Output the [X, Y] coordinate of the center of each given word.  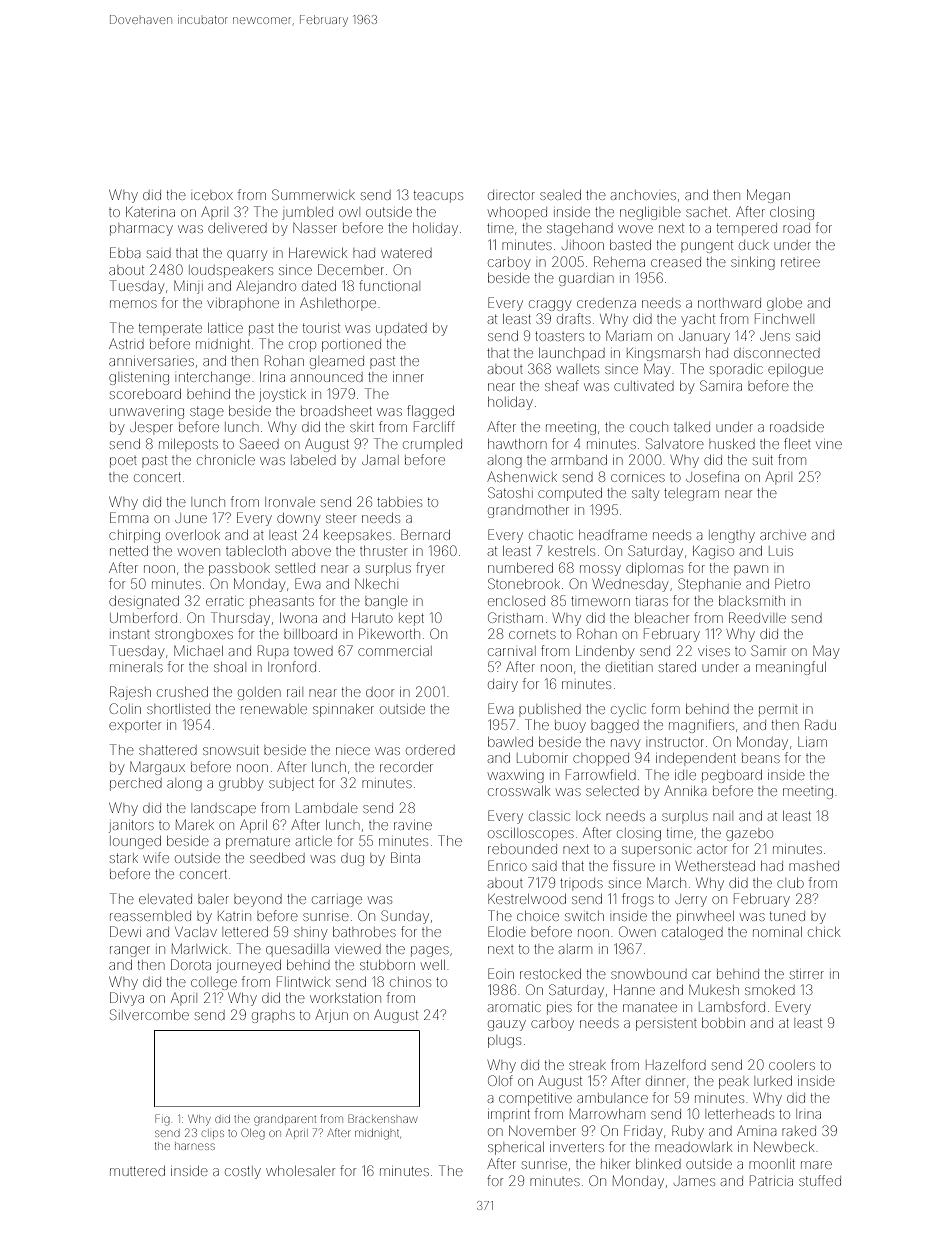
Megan [768, 196]
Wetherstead [715, 865]
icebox [213, 196]
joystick [282, 395]
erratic [225, 601]
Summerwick [313, 194]
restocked [550, 974]
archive [783, 536]
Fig [162, 1120]
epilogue [795, 371]
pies [559, 1009]
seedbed [277, 858]
